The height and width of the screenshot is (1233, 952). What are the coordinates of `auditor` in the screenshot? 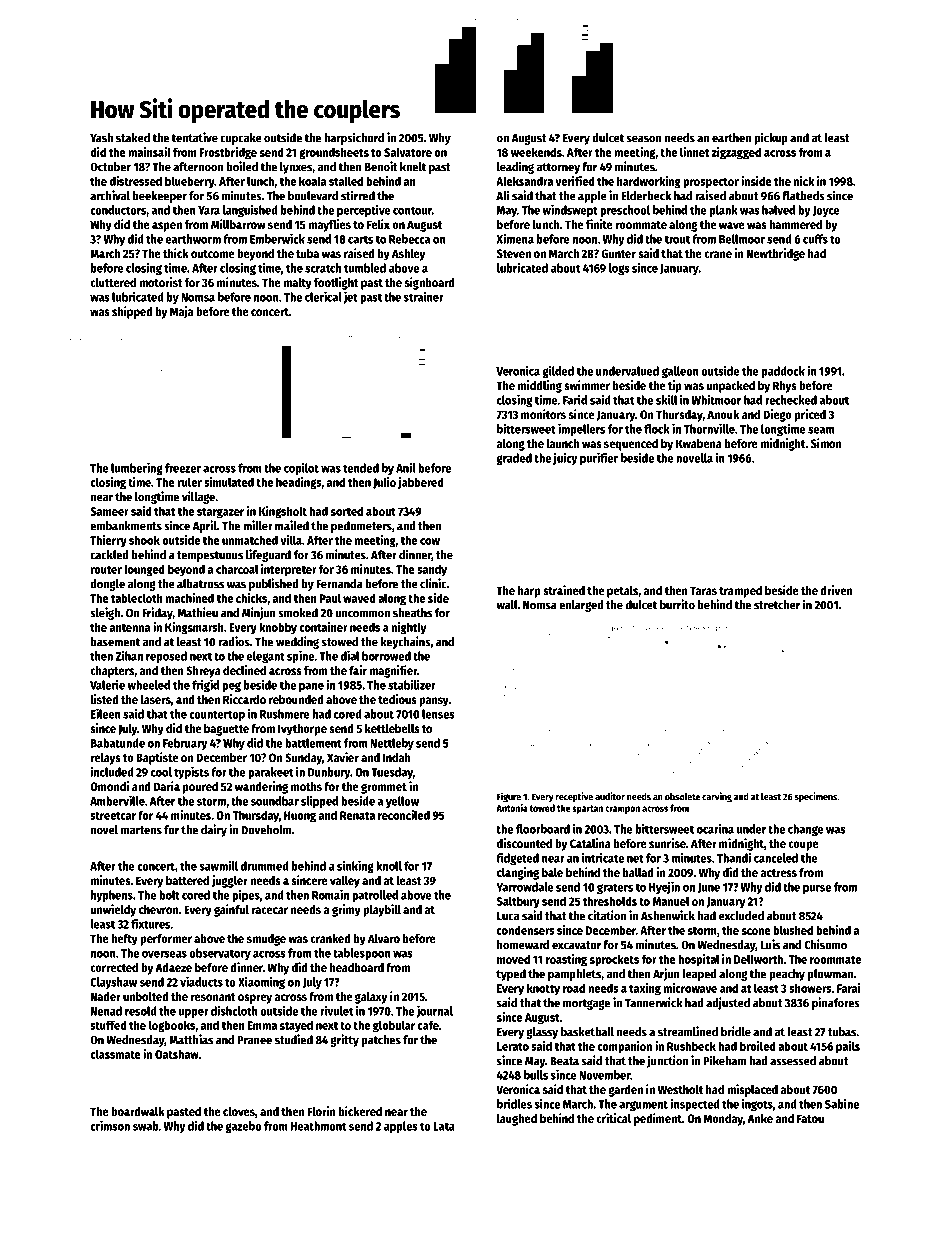 It's located at (610, 796).
